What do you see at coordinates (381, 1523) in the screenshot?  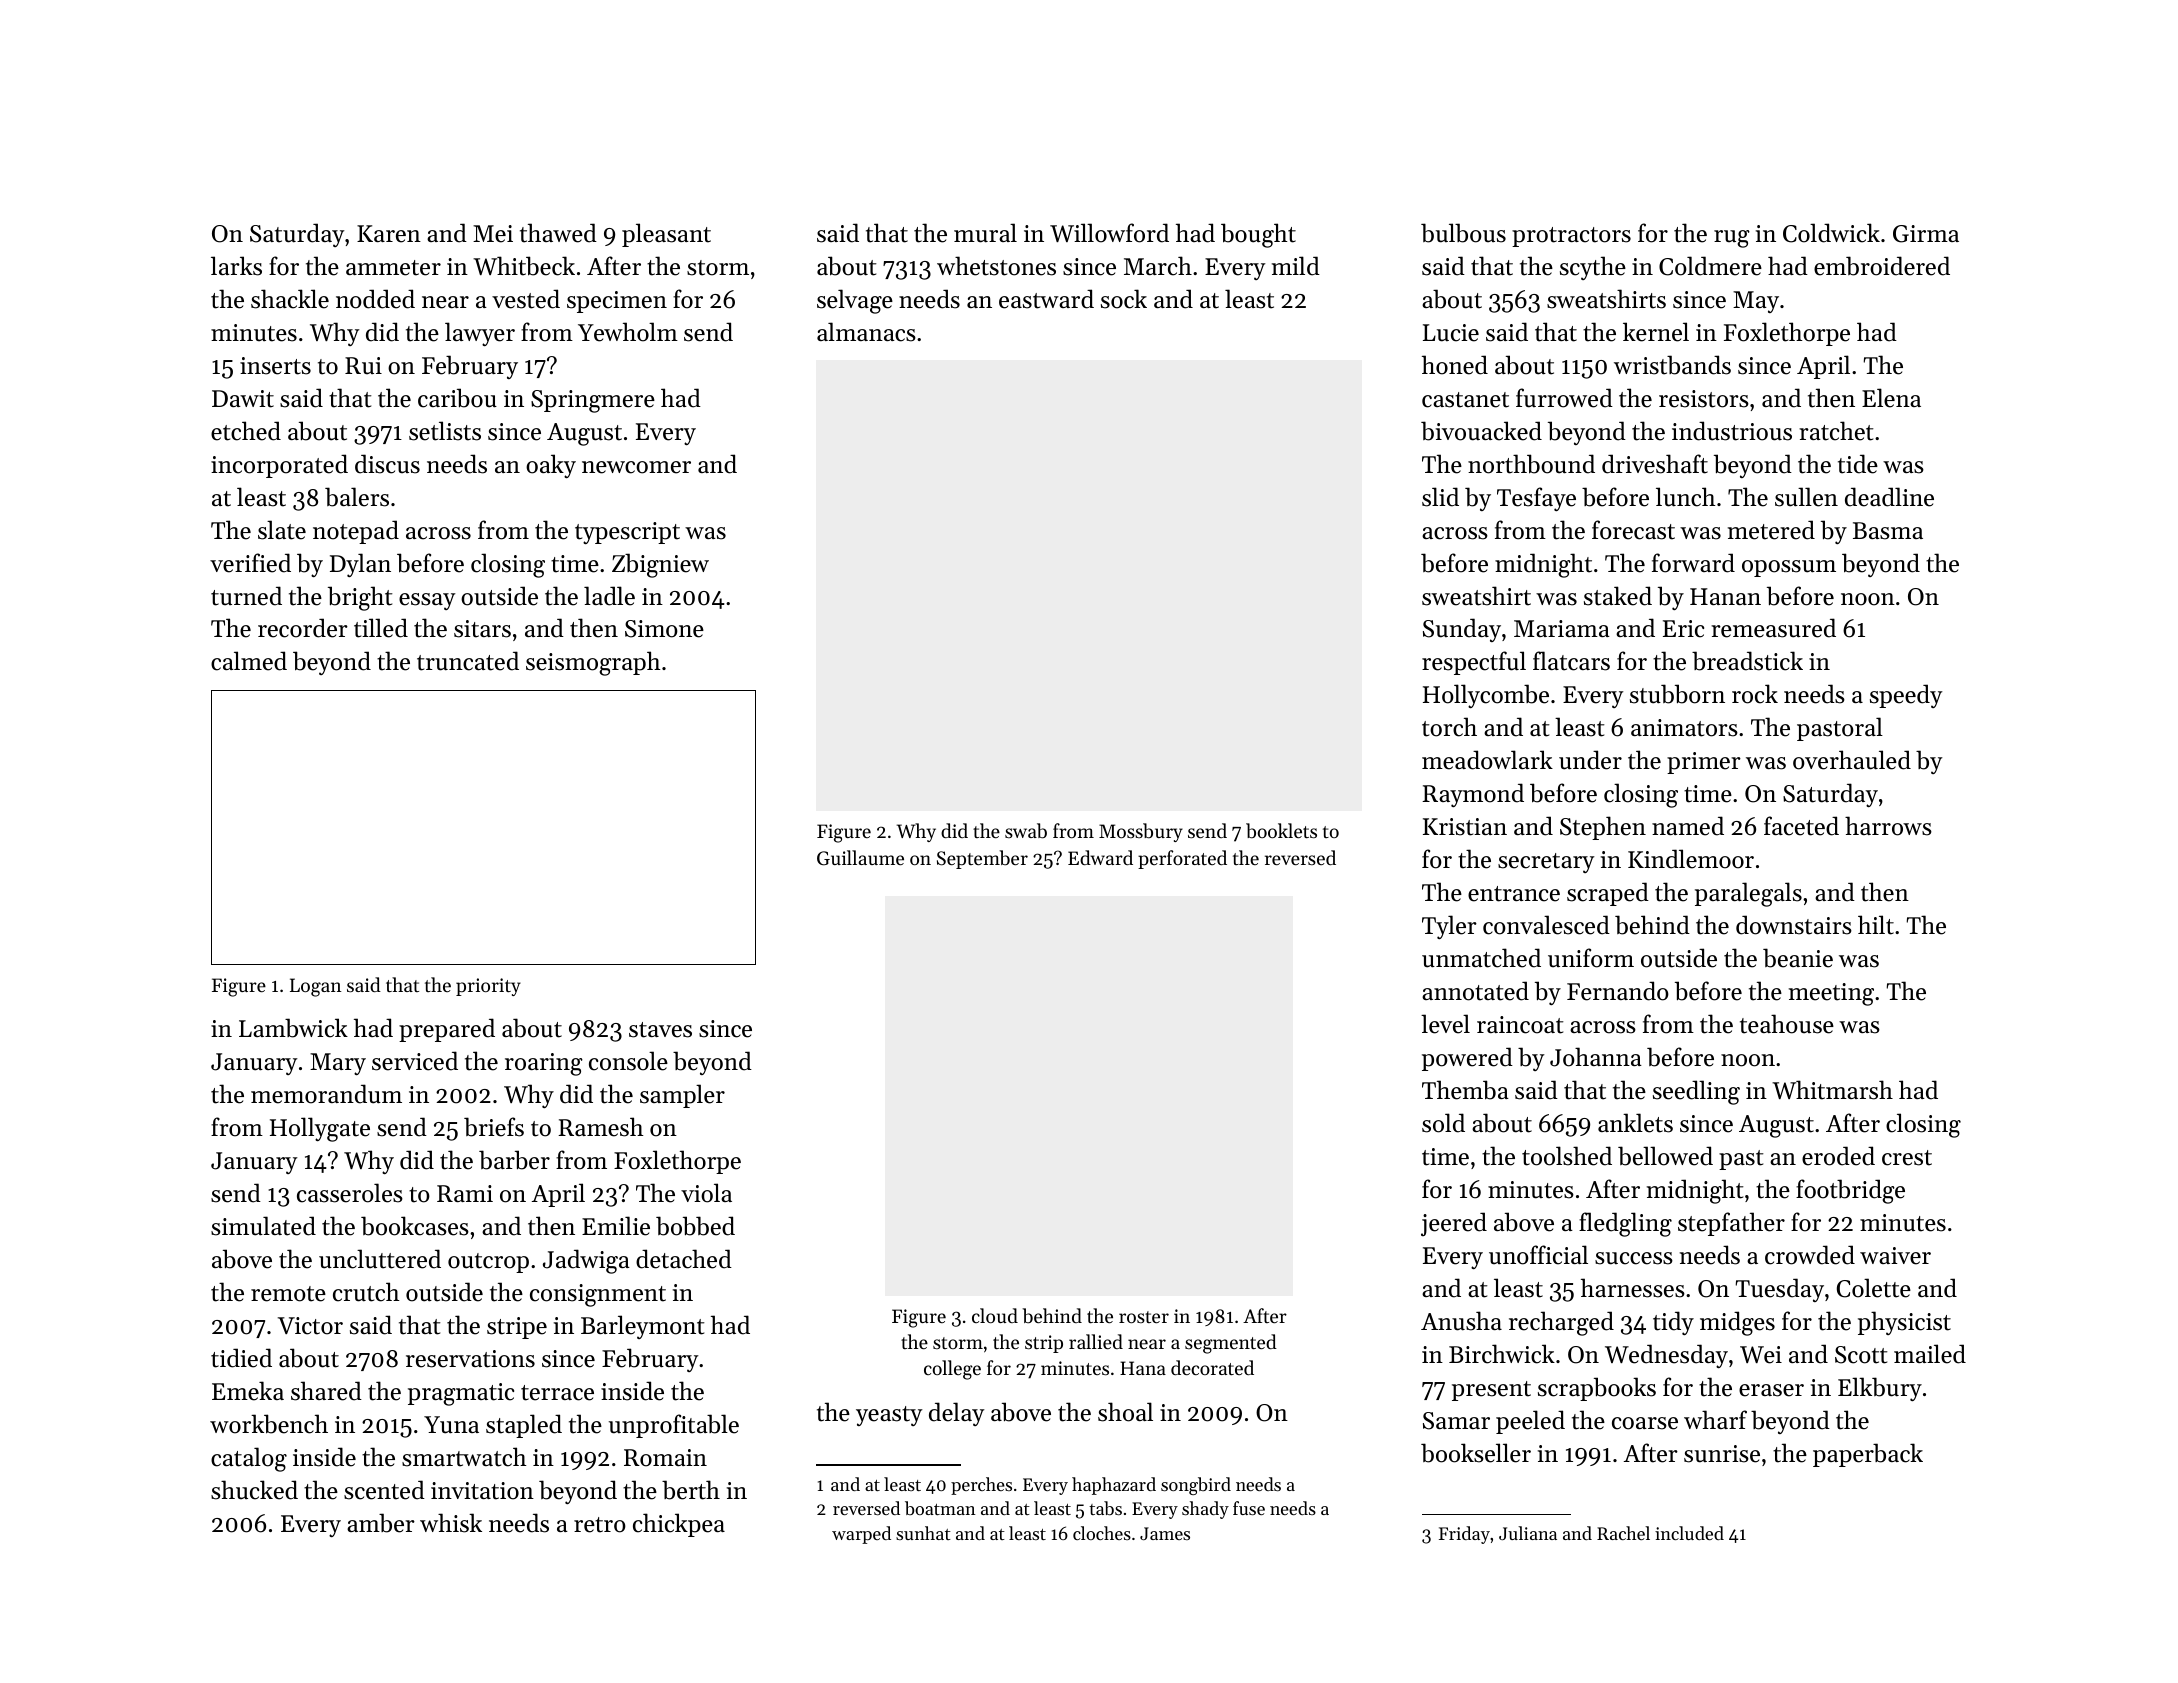 I see `amber` at bounding box center [381, 1523].
